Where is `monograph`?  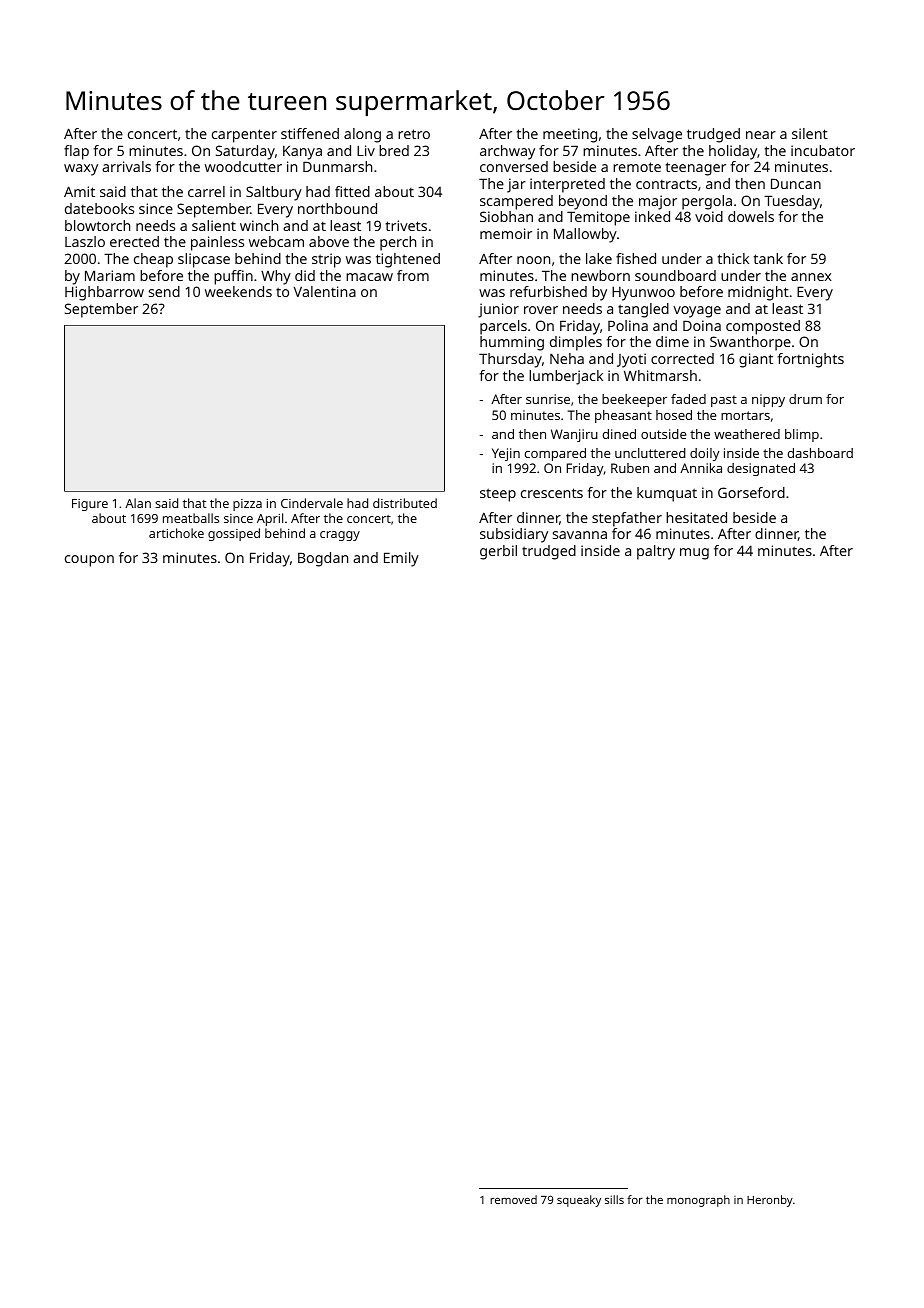 monograph is located at coordinates (698, 1201).
